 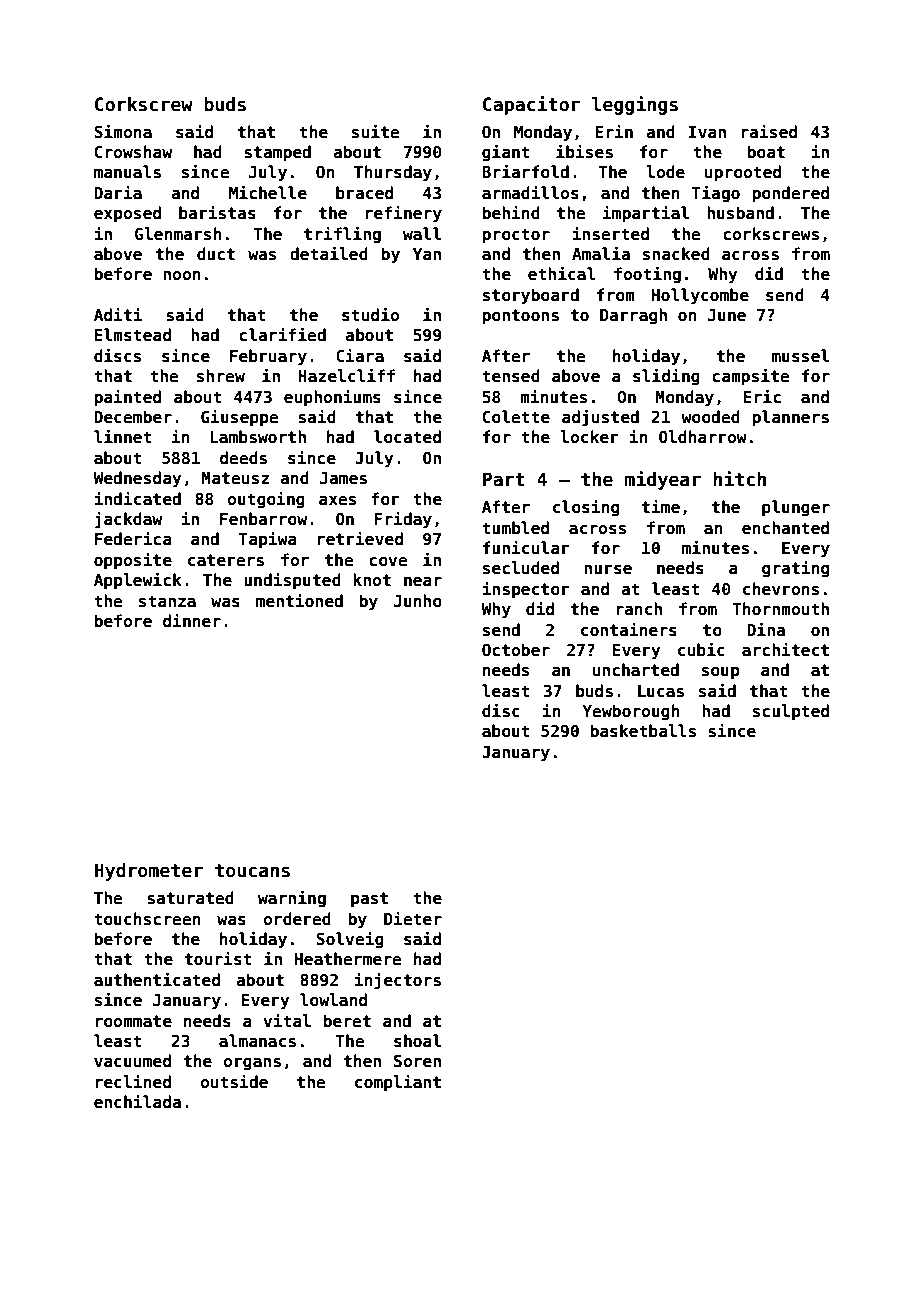 I want to click on basketballs, so click(x=643, y=731).
